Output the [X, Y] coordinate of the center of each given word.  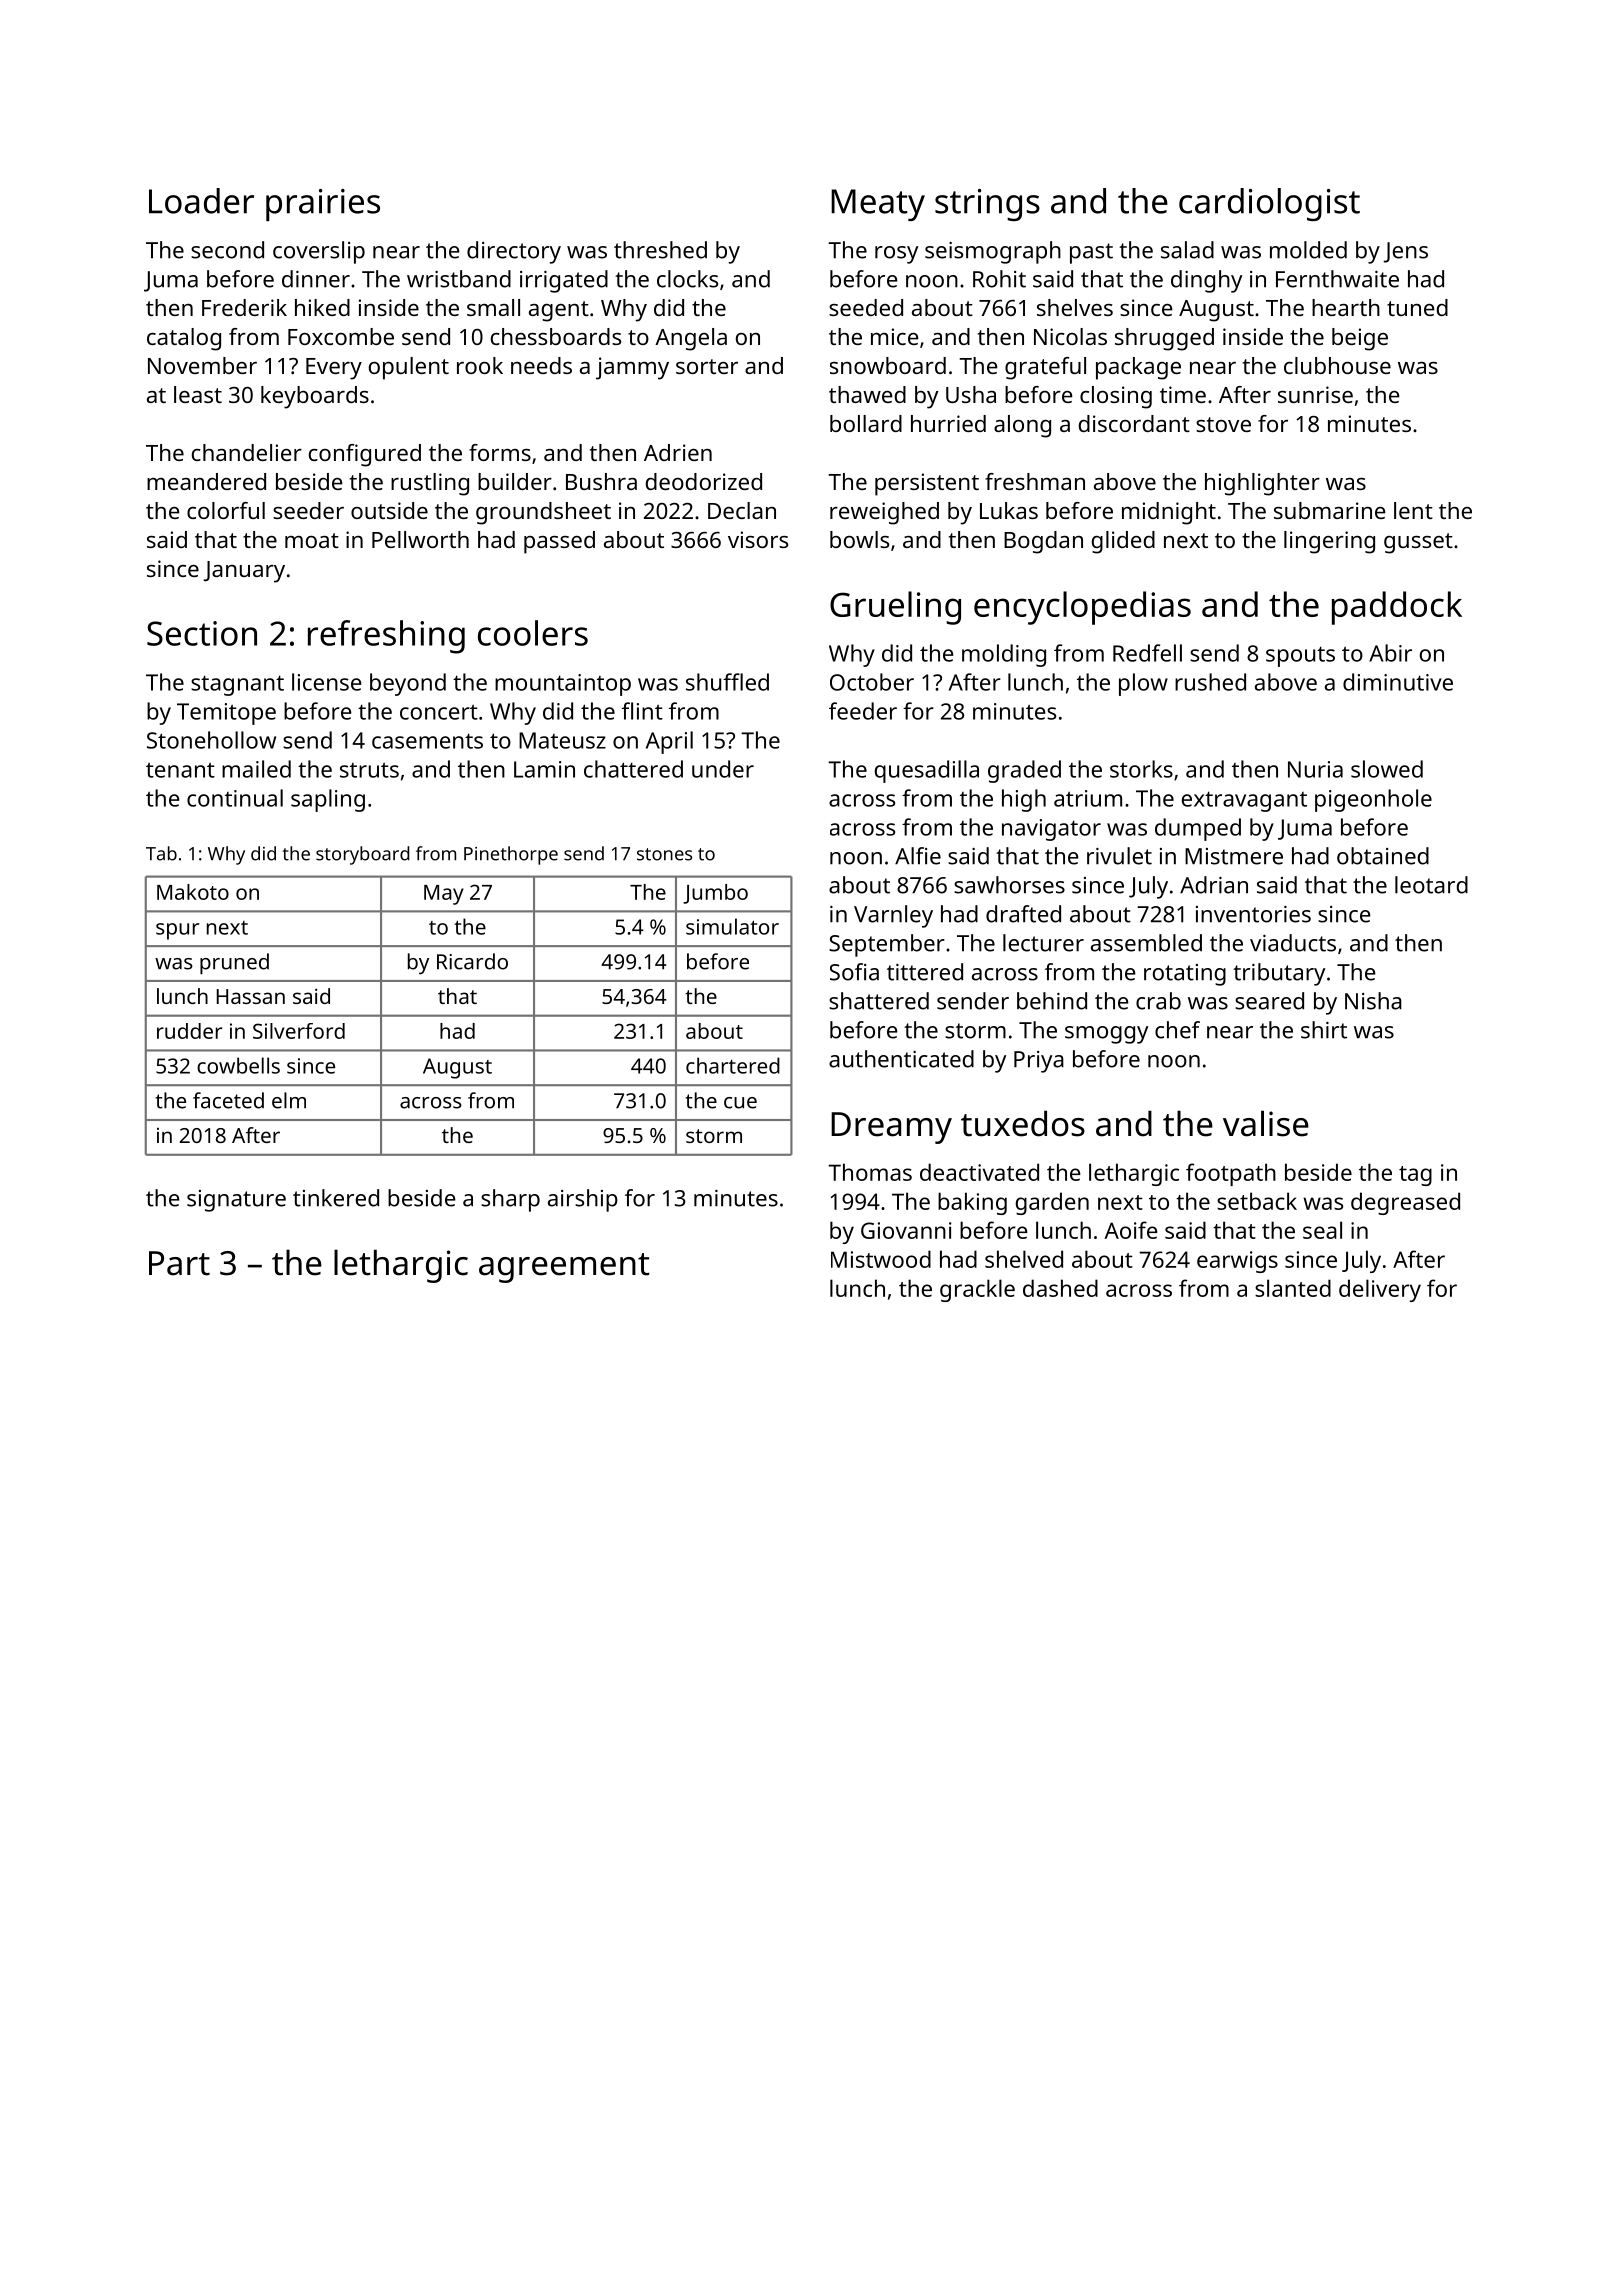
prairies [323, 205]
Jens [1405, 252]
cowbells [238, 1065]
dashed [1060, 1288]
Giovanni [906, 1230]
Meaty [878, 205]
